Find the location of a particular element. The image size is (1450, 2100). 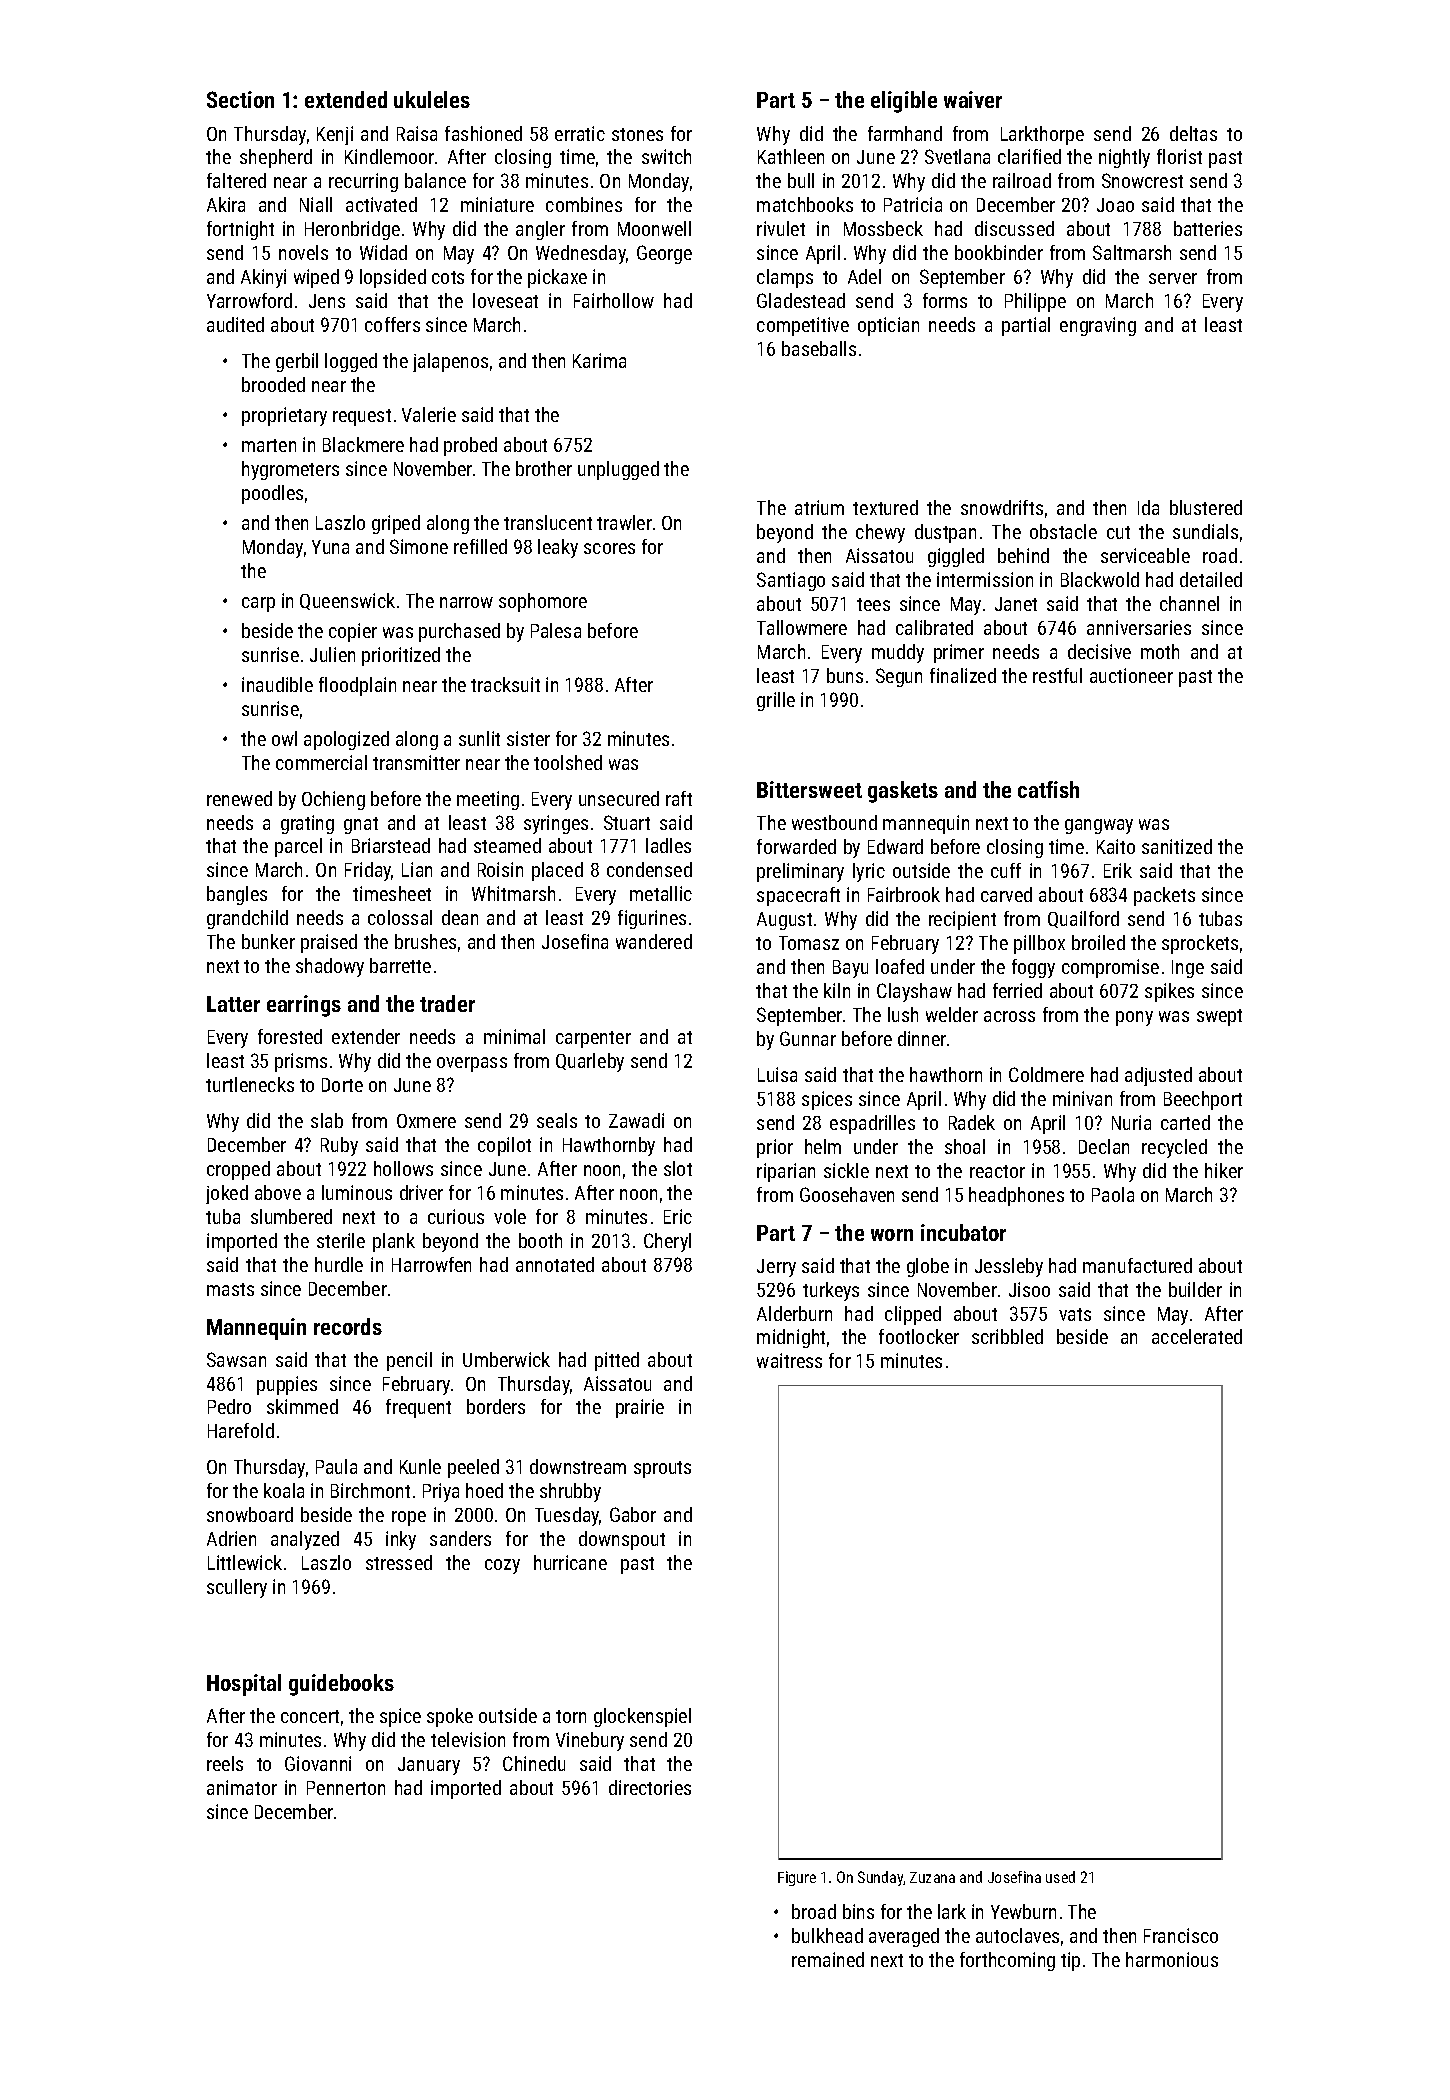

engraving is located at coordinates (1098, 326).
